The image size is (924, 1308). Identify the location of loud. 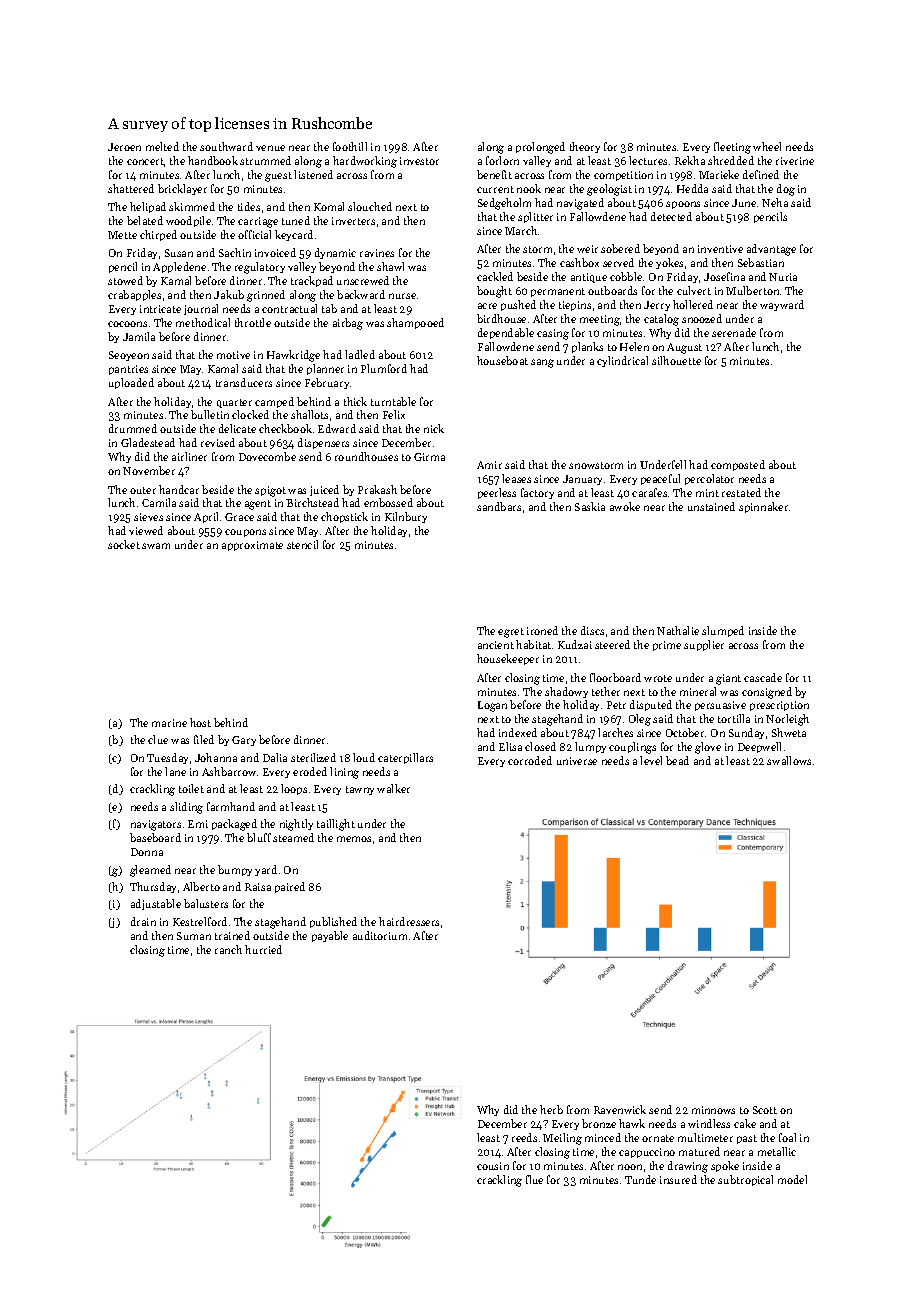
(364, 757).
